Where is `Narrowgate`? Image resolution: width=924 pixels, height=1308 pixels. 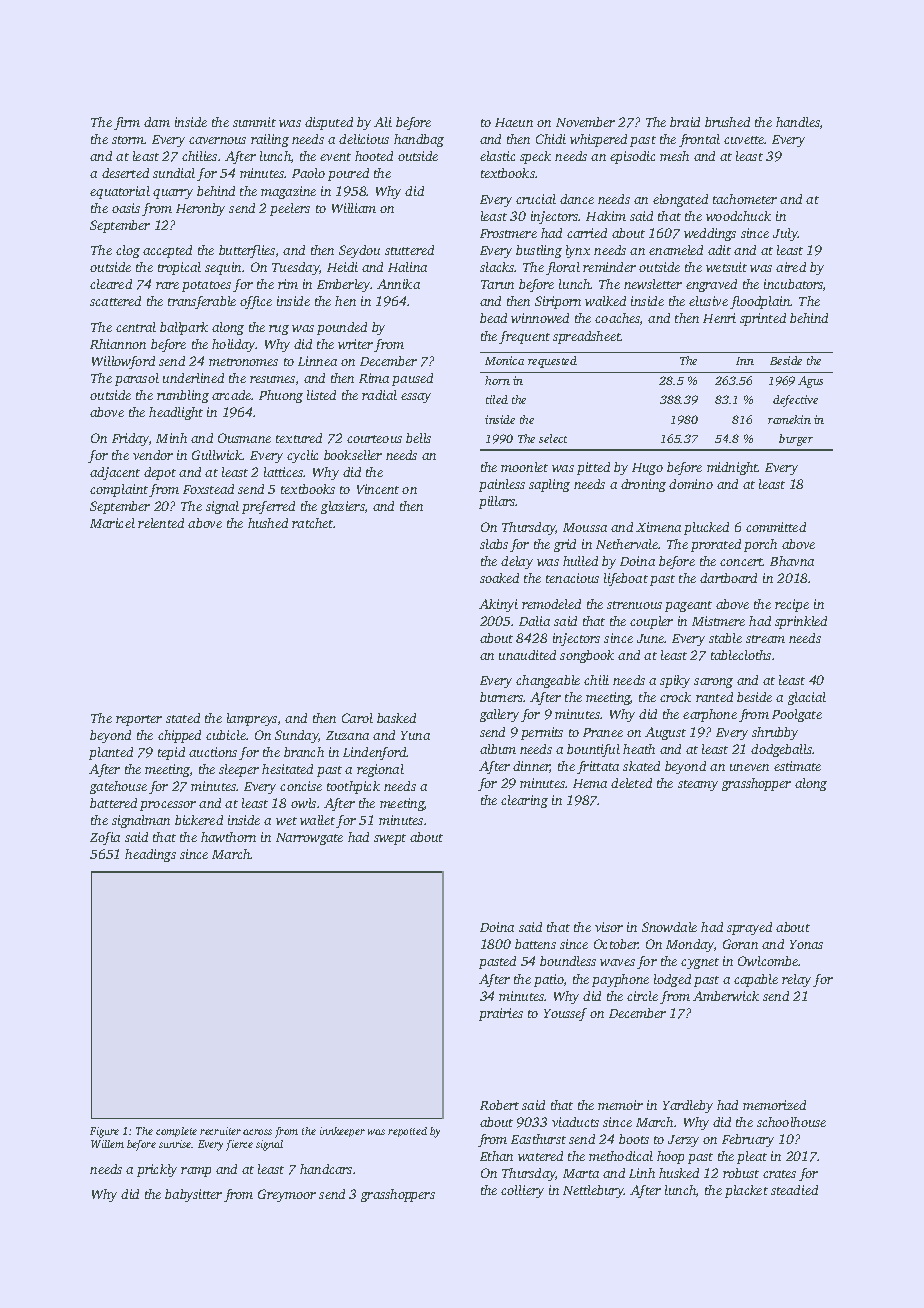
Narrowgate is located at coordinates (309, 839).
